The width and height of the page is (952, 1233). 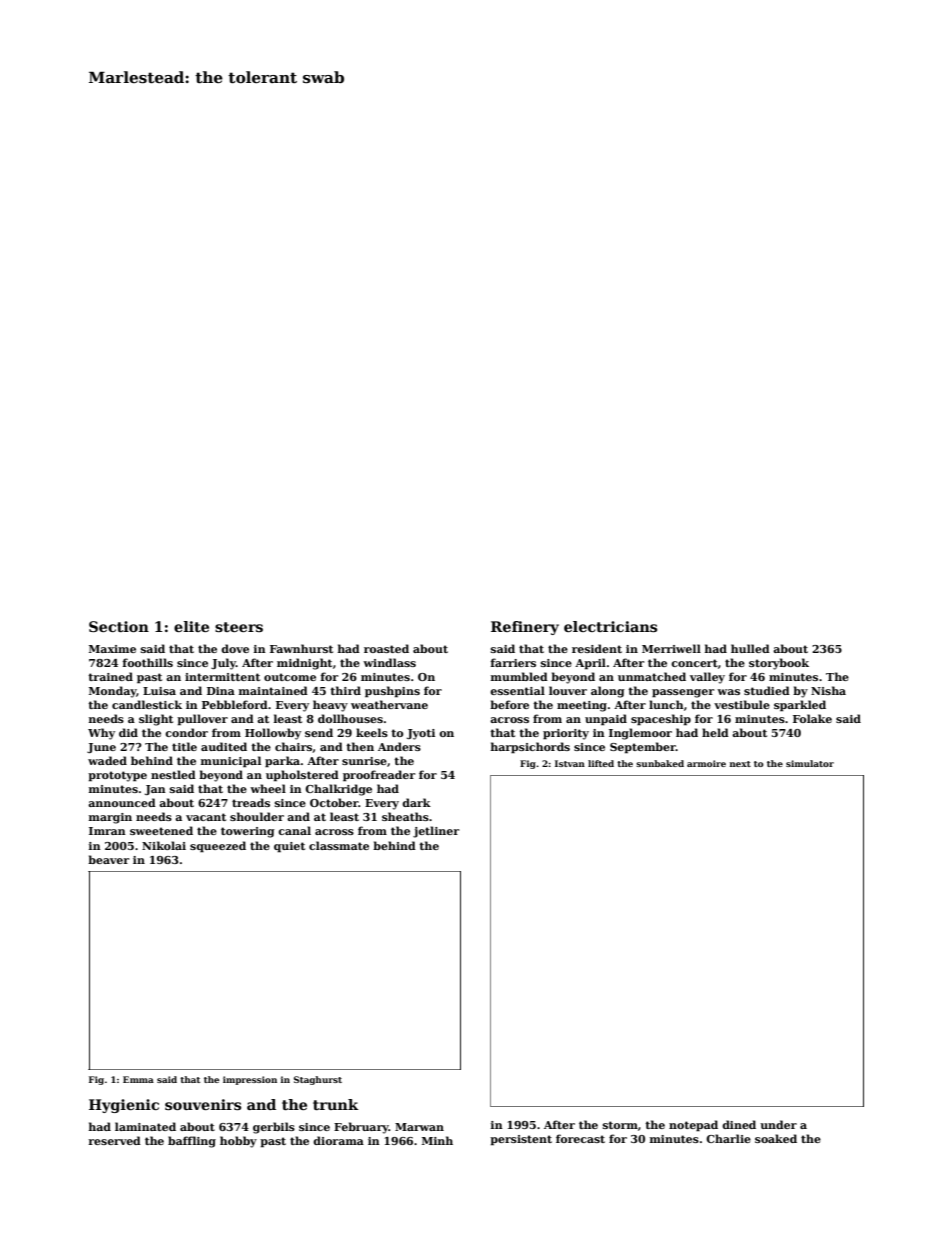 What do you see at coordinates (122, 802) in the page?
I see `announced` at bounding box center [122, 802].
